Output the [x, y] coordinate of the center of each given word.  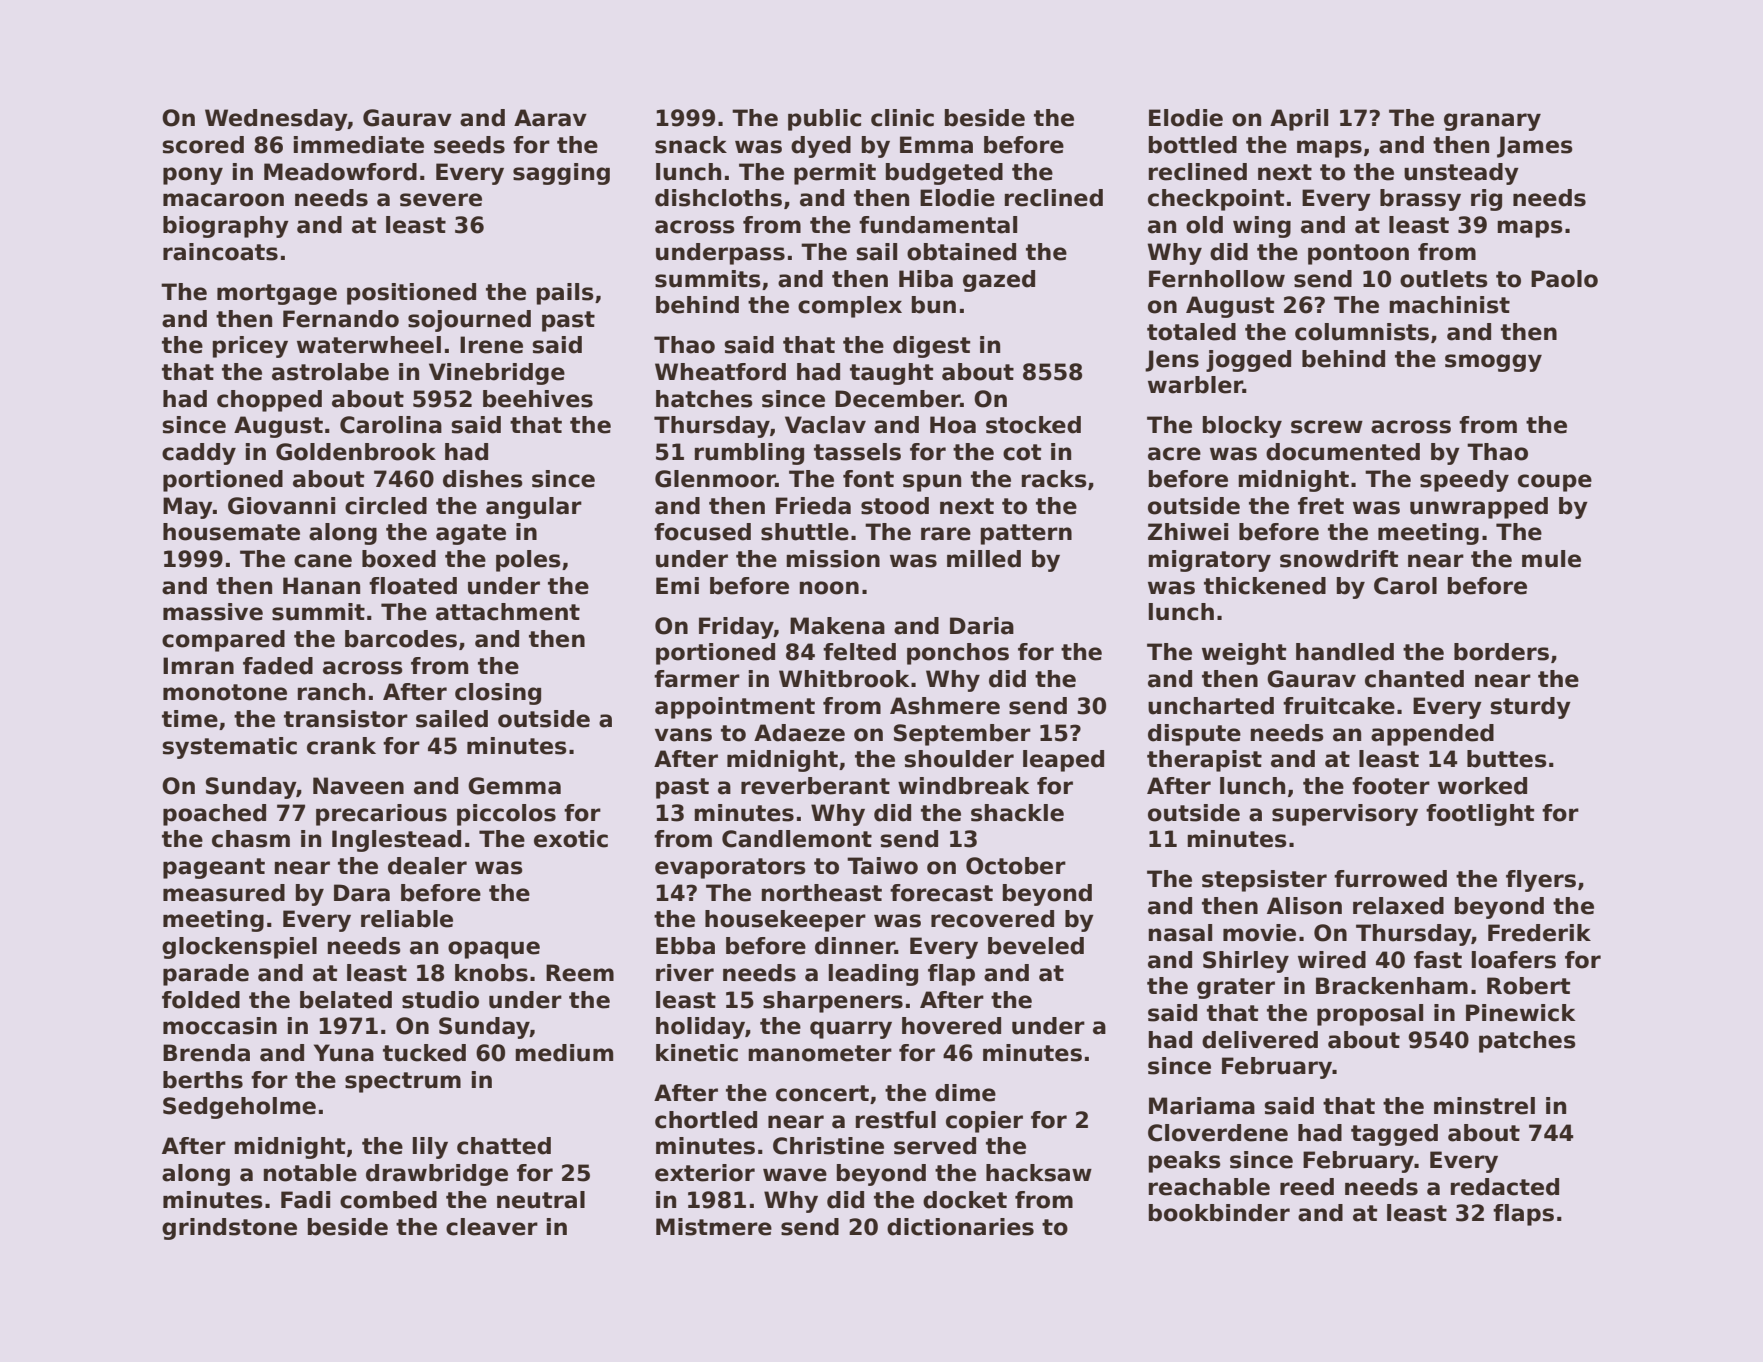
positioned [411, 294]
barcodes [401, 639]
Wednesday [276, 120]
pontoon [1358, 254]
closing [498, 694]
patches [1527, 1042]
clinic [902, 118]
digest [931, 347]
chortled [706, 1120]
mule [1551, 559]
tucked [424, 1053]
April [1299, 120]
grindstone [229, 1229]
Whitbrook [844, 679]
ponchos [958, 654]
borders [1501, 652]
